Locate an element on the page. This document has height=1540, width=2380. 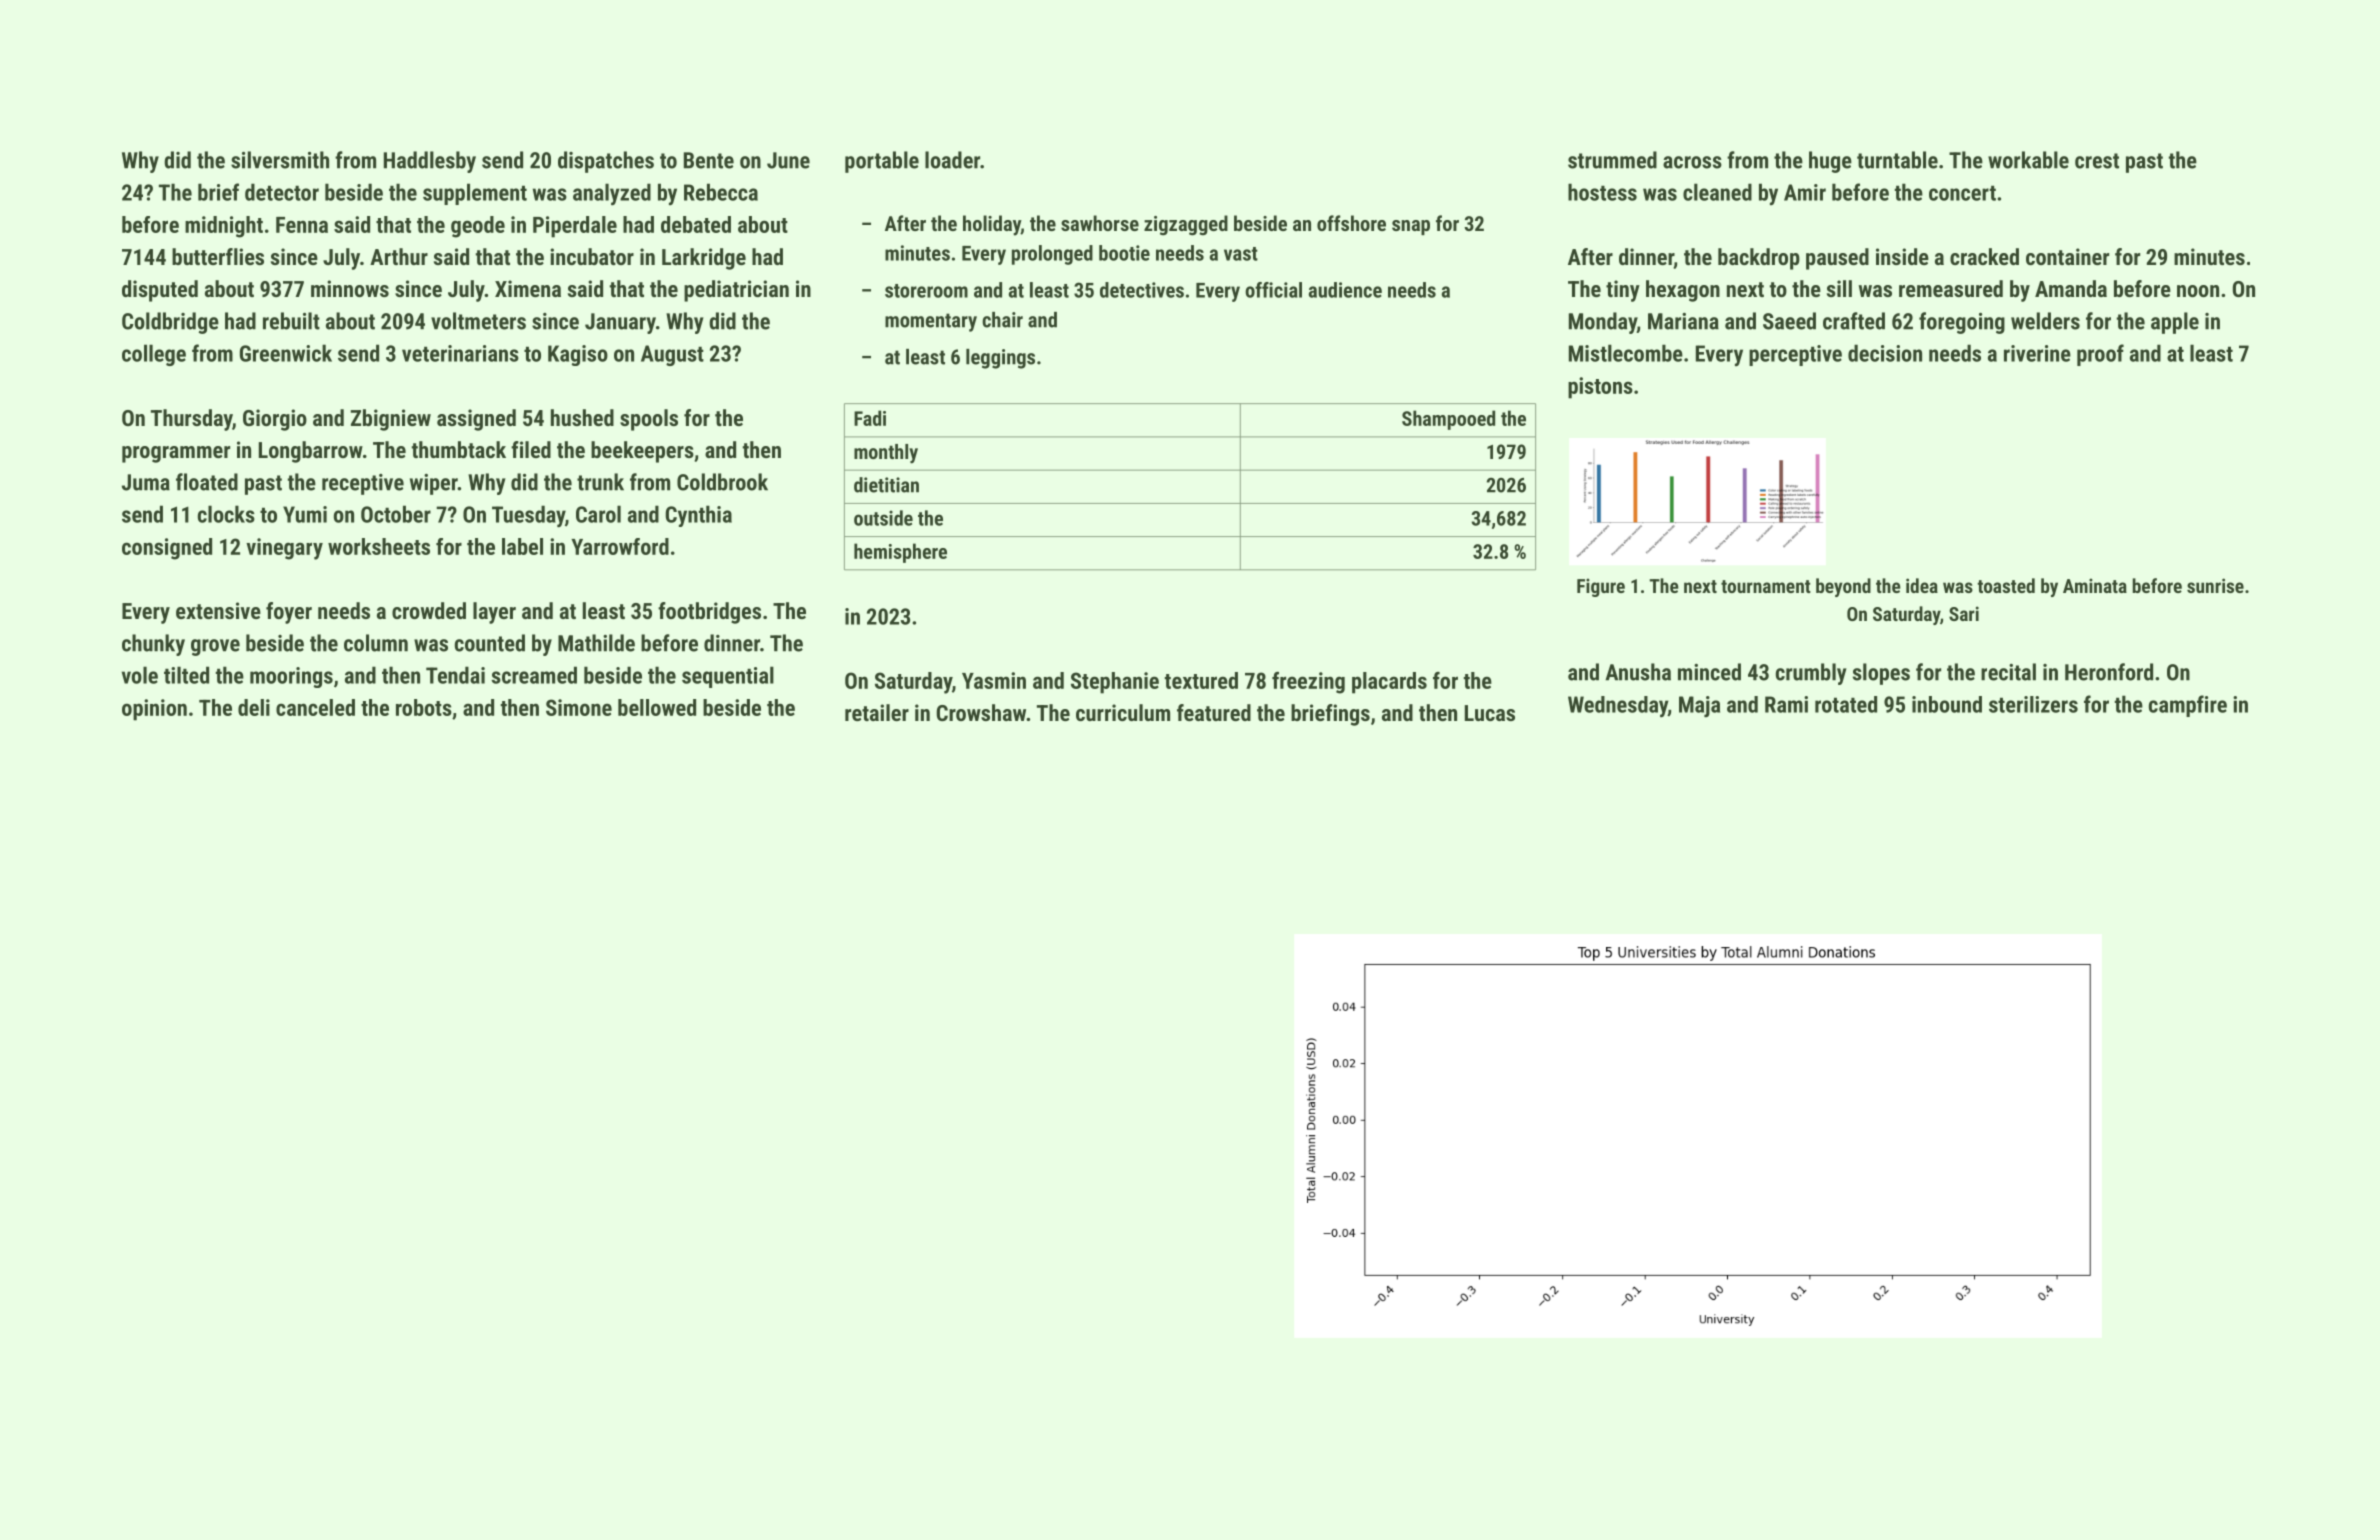
textured is located at coordinates (1201, 680).
